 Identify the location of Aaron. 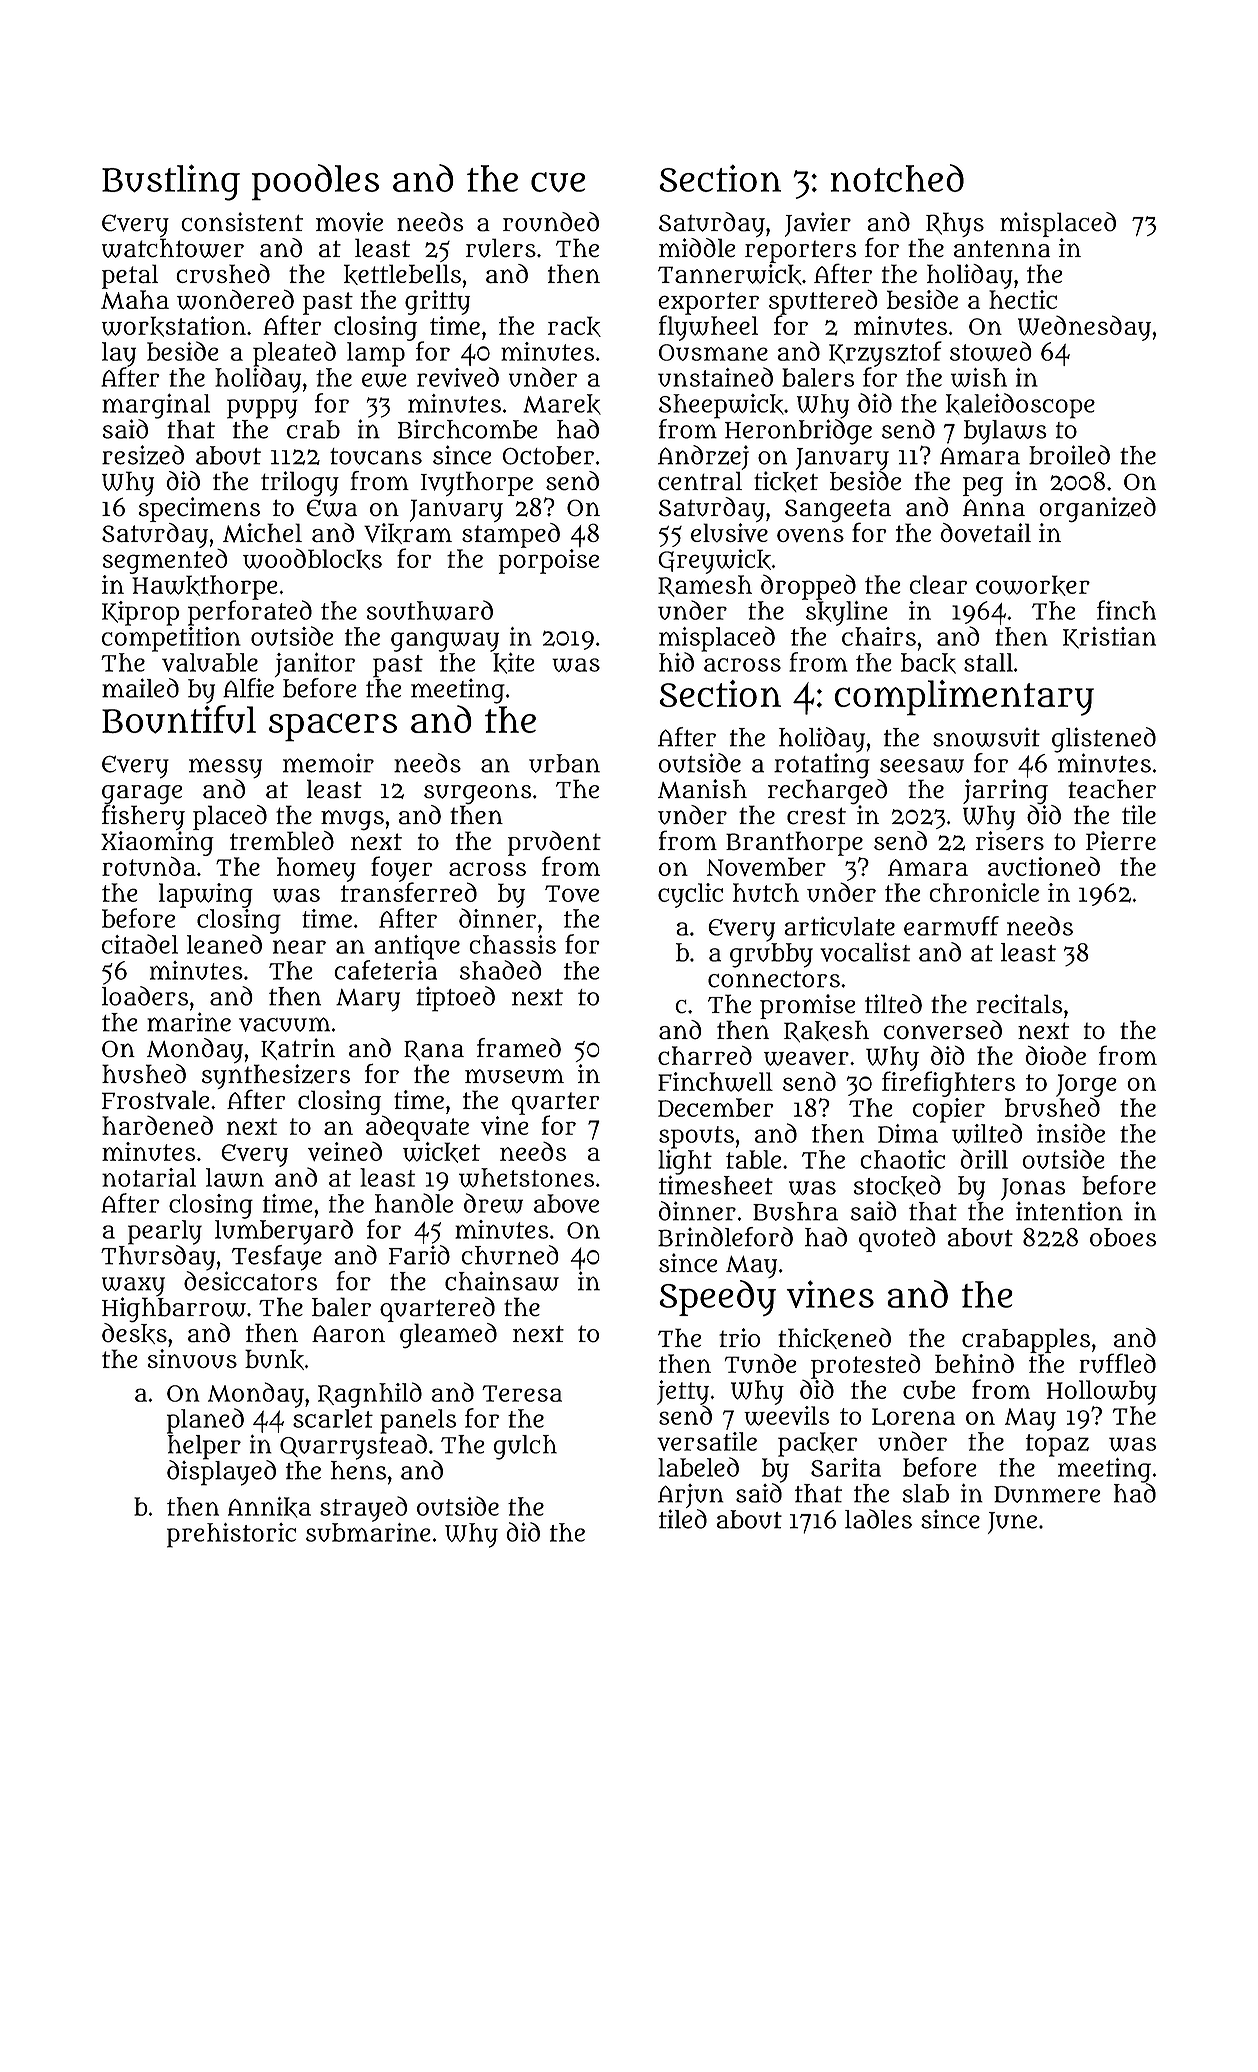
(348, 1334).
